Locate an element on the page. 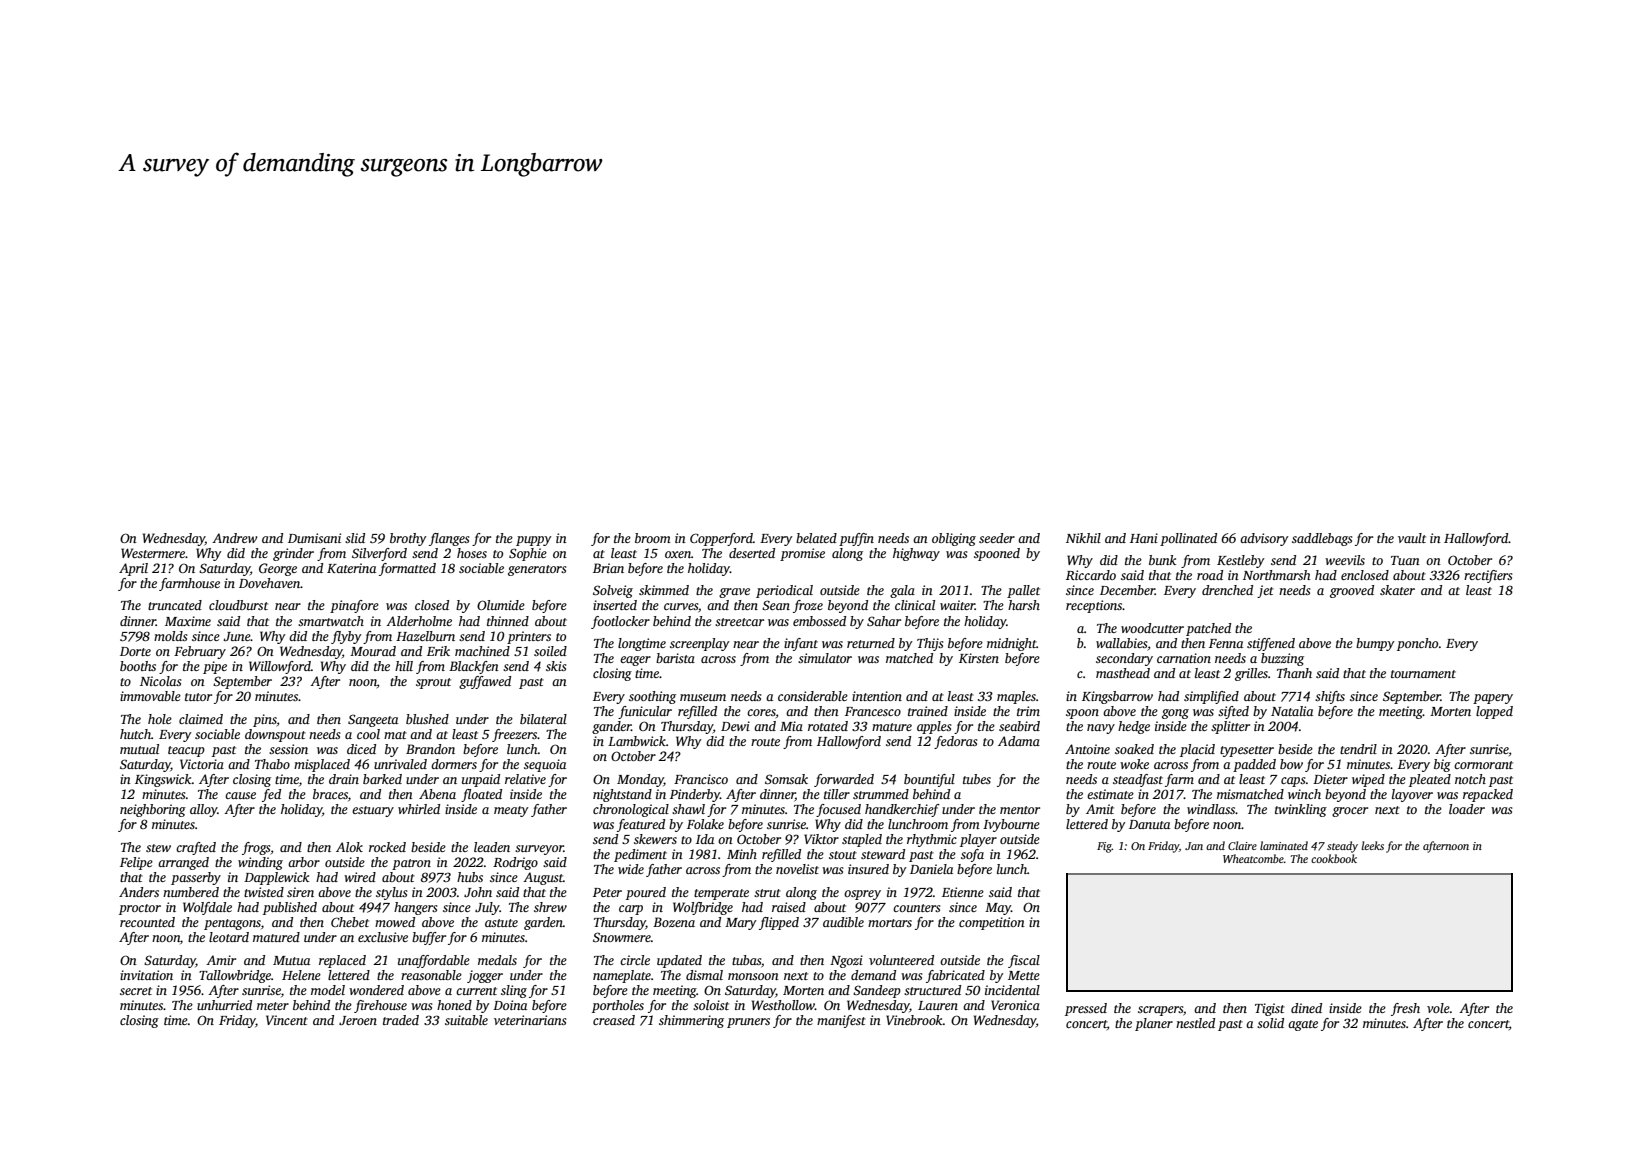 The image size is (1633, 1155). veterinarians is located at coordinates (530, 1020).
